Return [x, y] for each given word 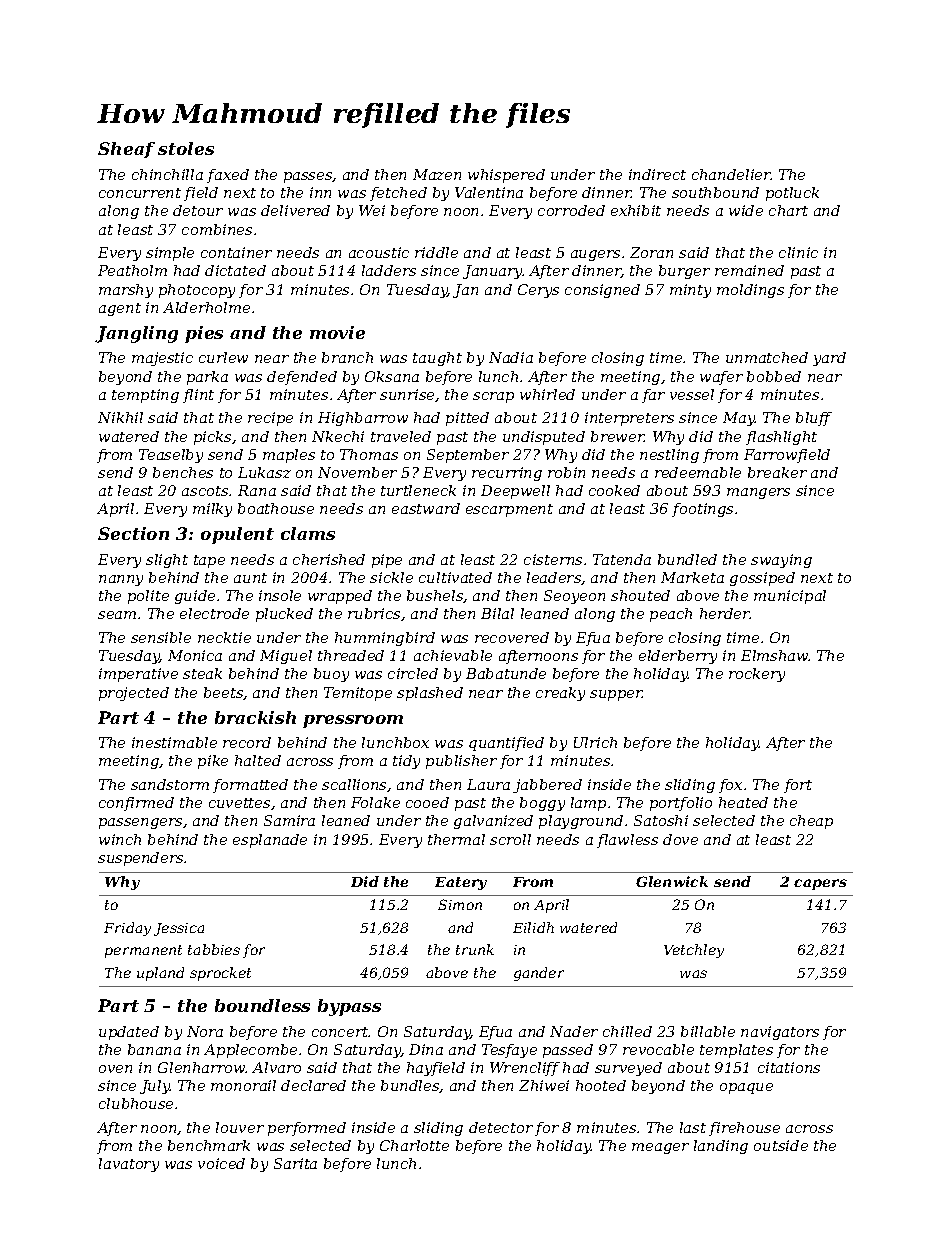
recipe [270, 419]
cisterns [553, 559]
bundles [410, 1086]
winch [120, 839]
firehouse [744, 1129]
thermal [456, 839]
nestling [669, 456]
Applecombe [250, 1051]
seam [117, 615]
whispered [506, 176]
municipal [790, 597]
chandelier [731, 174]
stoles [186, 148]
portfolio [681, 804]
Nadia [511, 357]
